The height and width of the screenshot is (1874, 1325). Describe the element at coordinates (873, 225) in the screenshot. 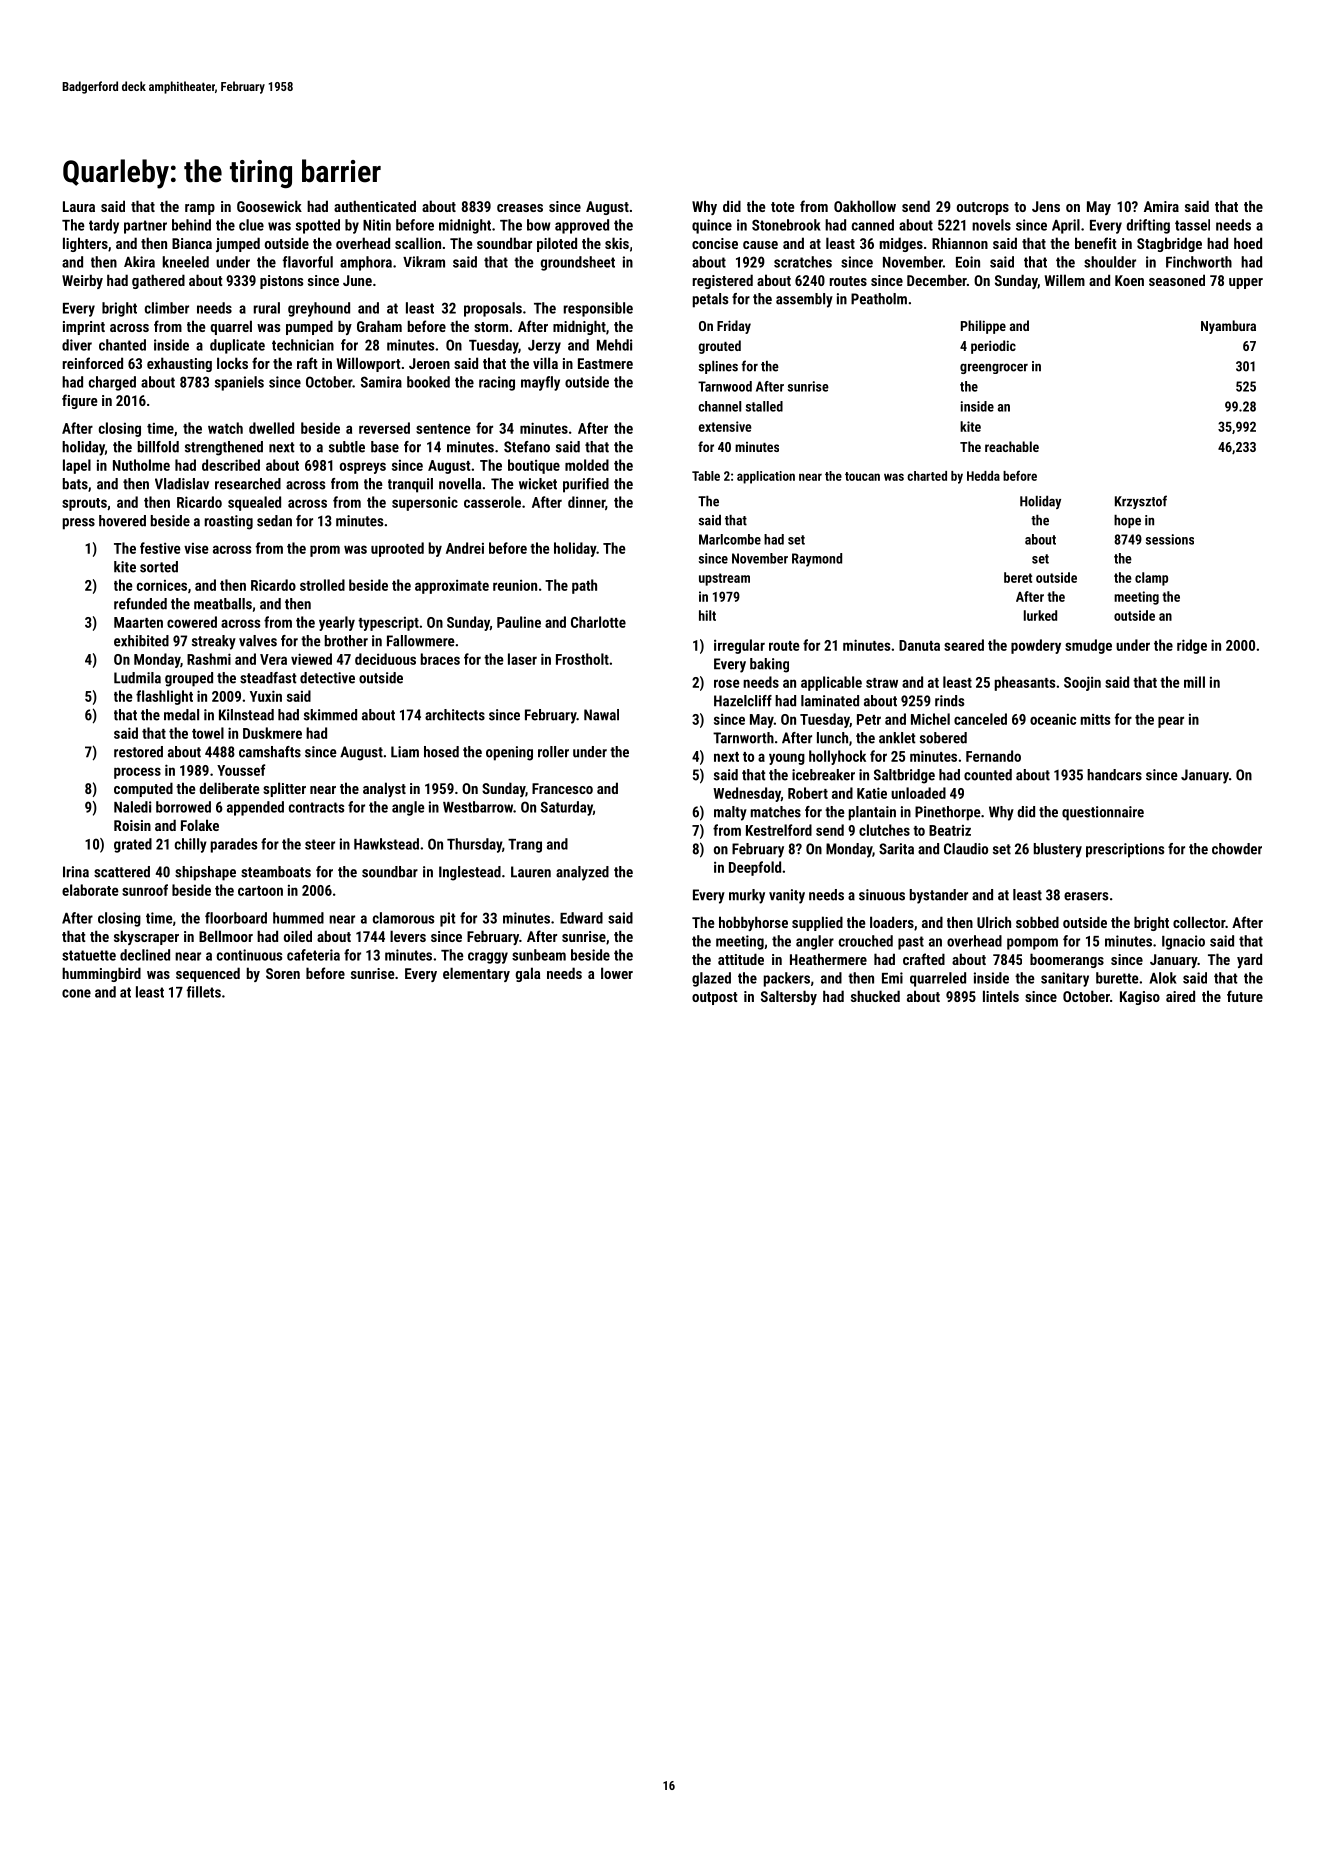

I see `canned` at that location.
